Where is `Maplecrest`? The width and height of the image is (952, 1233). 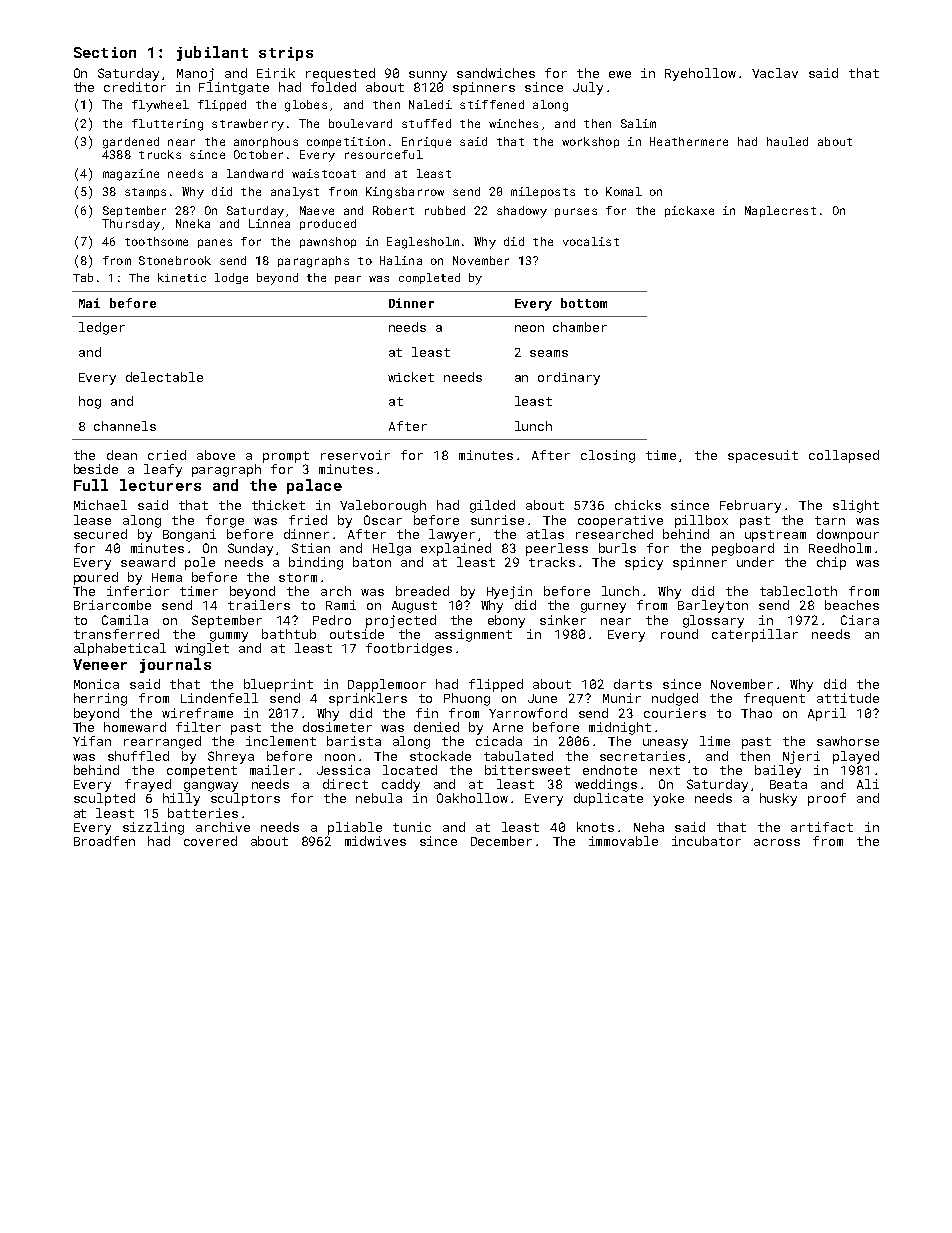 Maplecrest is located at coordinates (780, 211).
